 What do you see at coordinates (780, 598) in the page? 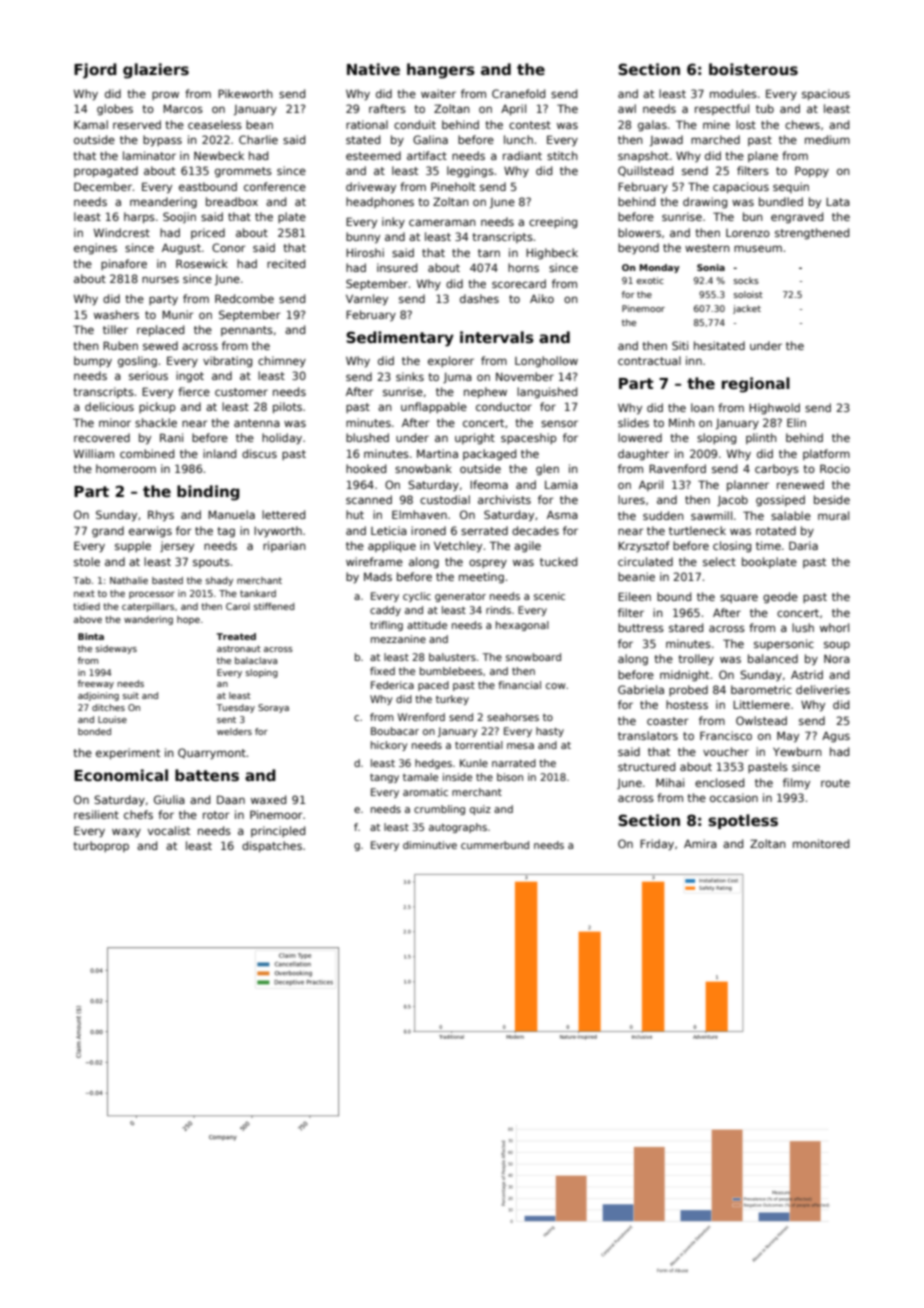
I see `geode` at bounding box center [780, 598].
